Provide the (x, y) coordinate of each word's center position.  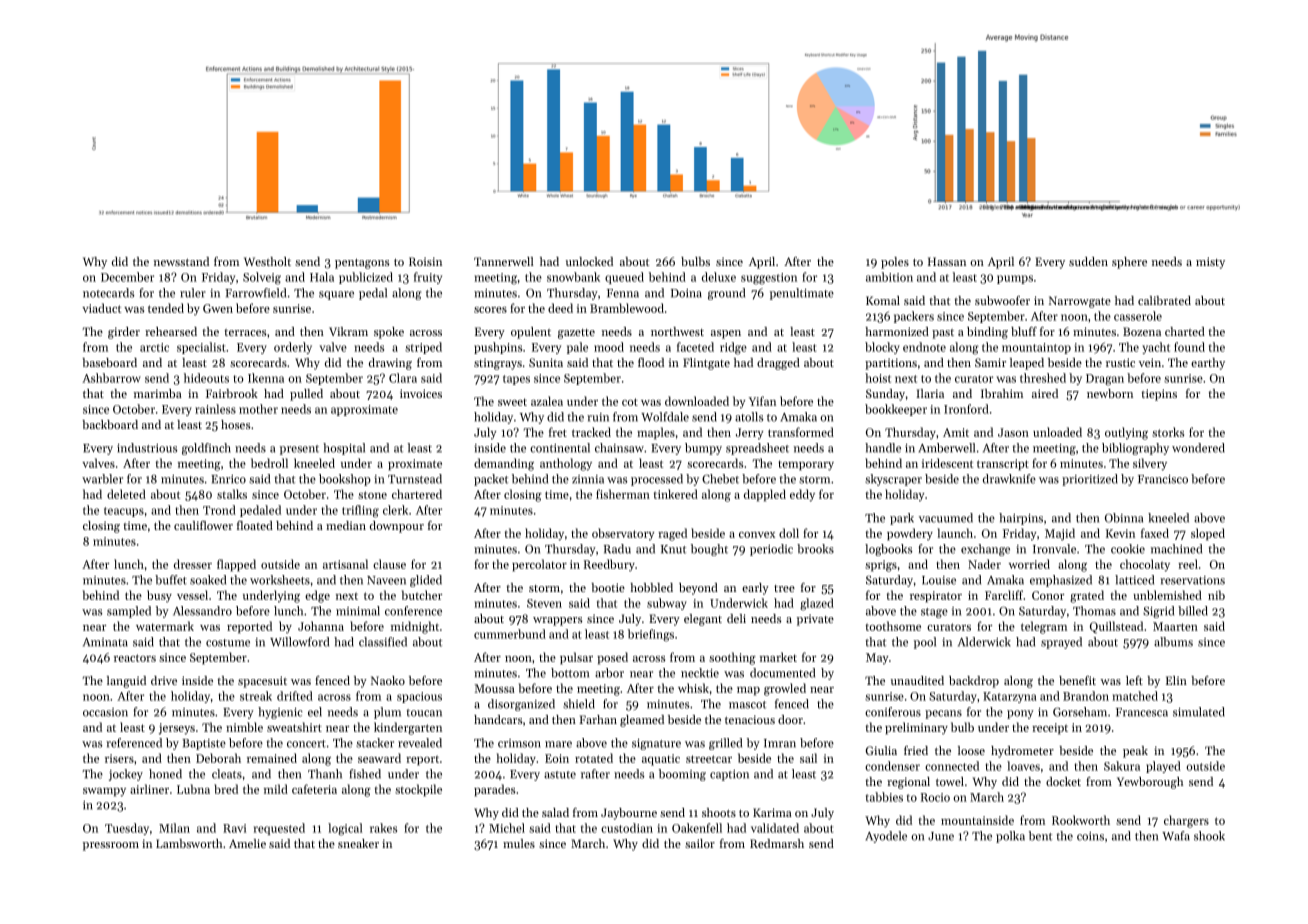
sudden (1088, 261)
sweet (512, 402)
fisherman (623, 494)
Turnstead (415, 479)
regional (908, 783)
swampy (104, 792)
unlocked (589, 261)
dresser (193, 564)
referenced (134, 743)
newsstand (181, 261)
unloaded (1057, 432)
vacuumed (946, 518)
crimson (519, 743)
